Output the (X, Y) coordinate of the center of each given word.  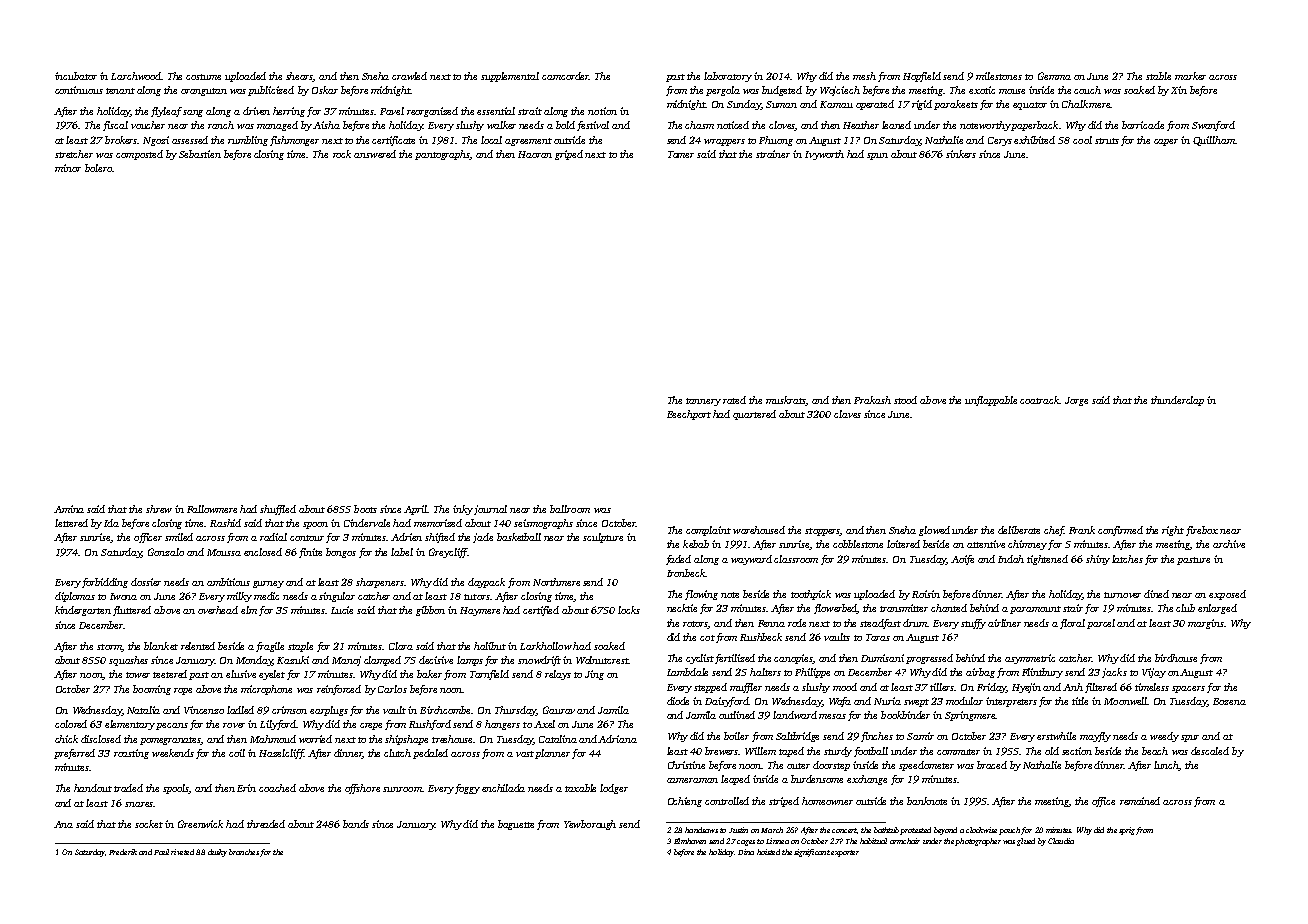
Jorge (1076, 401)
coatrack (1040, 400)
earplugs (329, 711)
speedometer (926, 766)
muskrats (786, 401)
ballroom (570, 509)
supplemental (510, 77)
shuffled (278, 510)
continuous (79, 90)
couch (1087, 90)
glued (1026, 842)
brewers (722, 751)
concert (844, 830)
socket (149, 824)
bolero (98, 168)
